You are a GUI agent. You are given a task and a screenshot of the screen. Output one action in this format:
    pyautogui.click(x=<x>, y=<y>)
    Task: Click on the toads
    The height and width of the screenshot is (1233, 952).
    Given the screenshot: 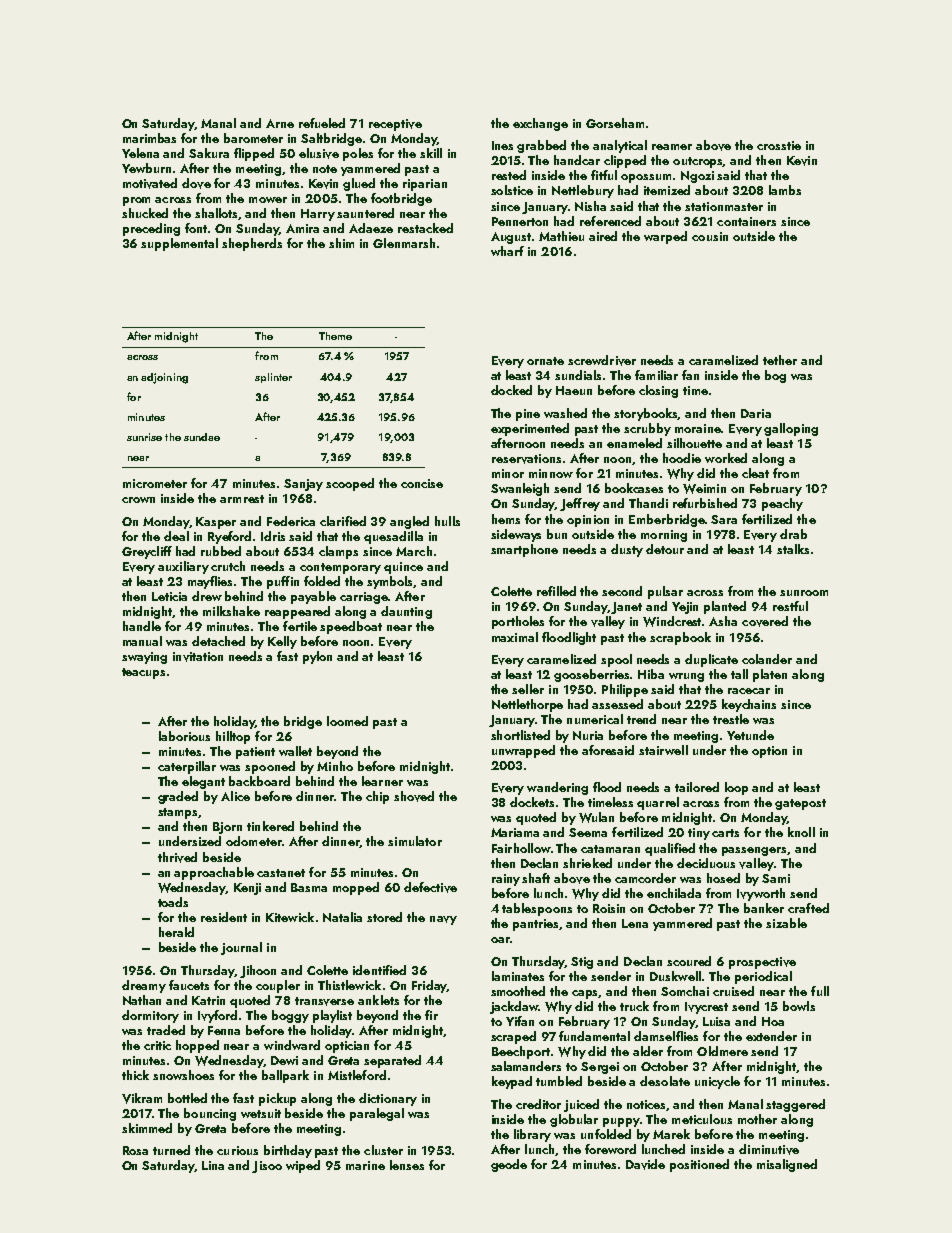 What is the action you would take?
    pyautogui.click(x=173, y=902)
